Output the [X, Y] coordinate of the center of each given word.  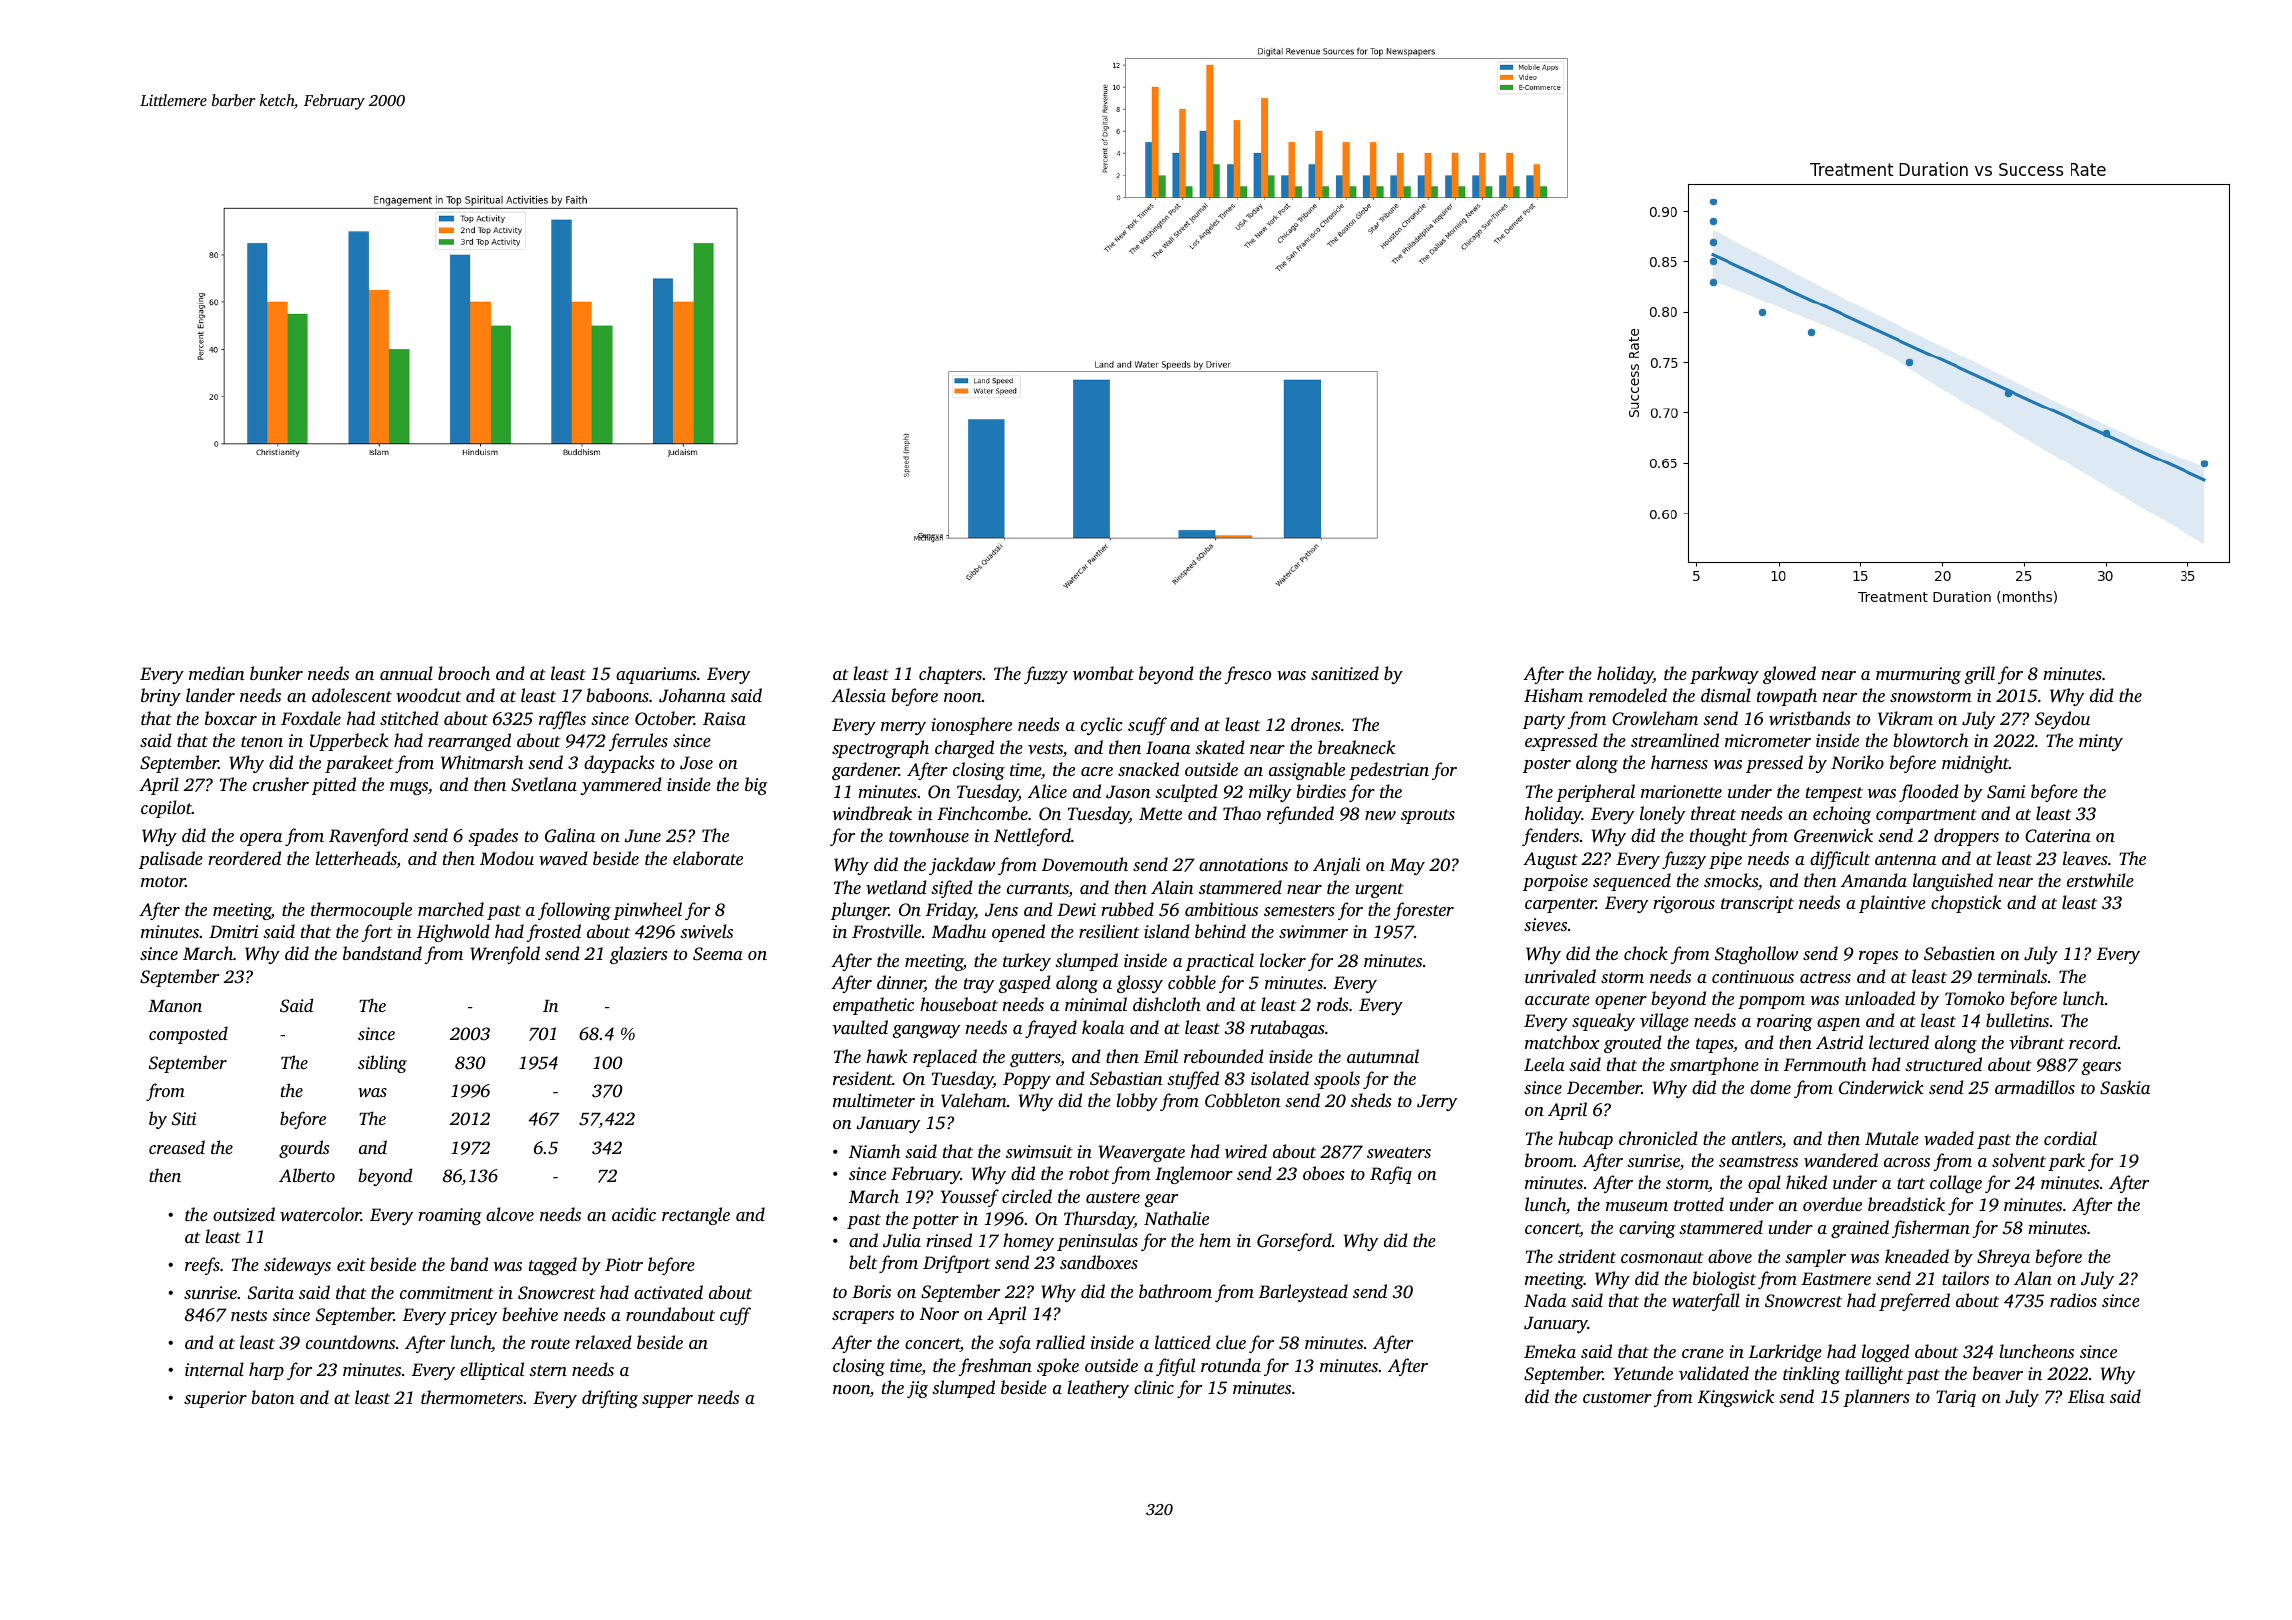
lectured [1899, 1042]
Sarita [271, 1293]
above [1730, 1256]
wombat [1103, 673]
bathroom [1175, 1291]
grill [1979, 675]
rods [1332, 1004]
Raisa [724, 719]
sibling [382, 1064]
